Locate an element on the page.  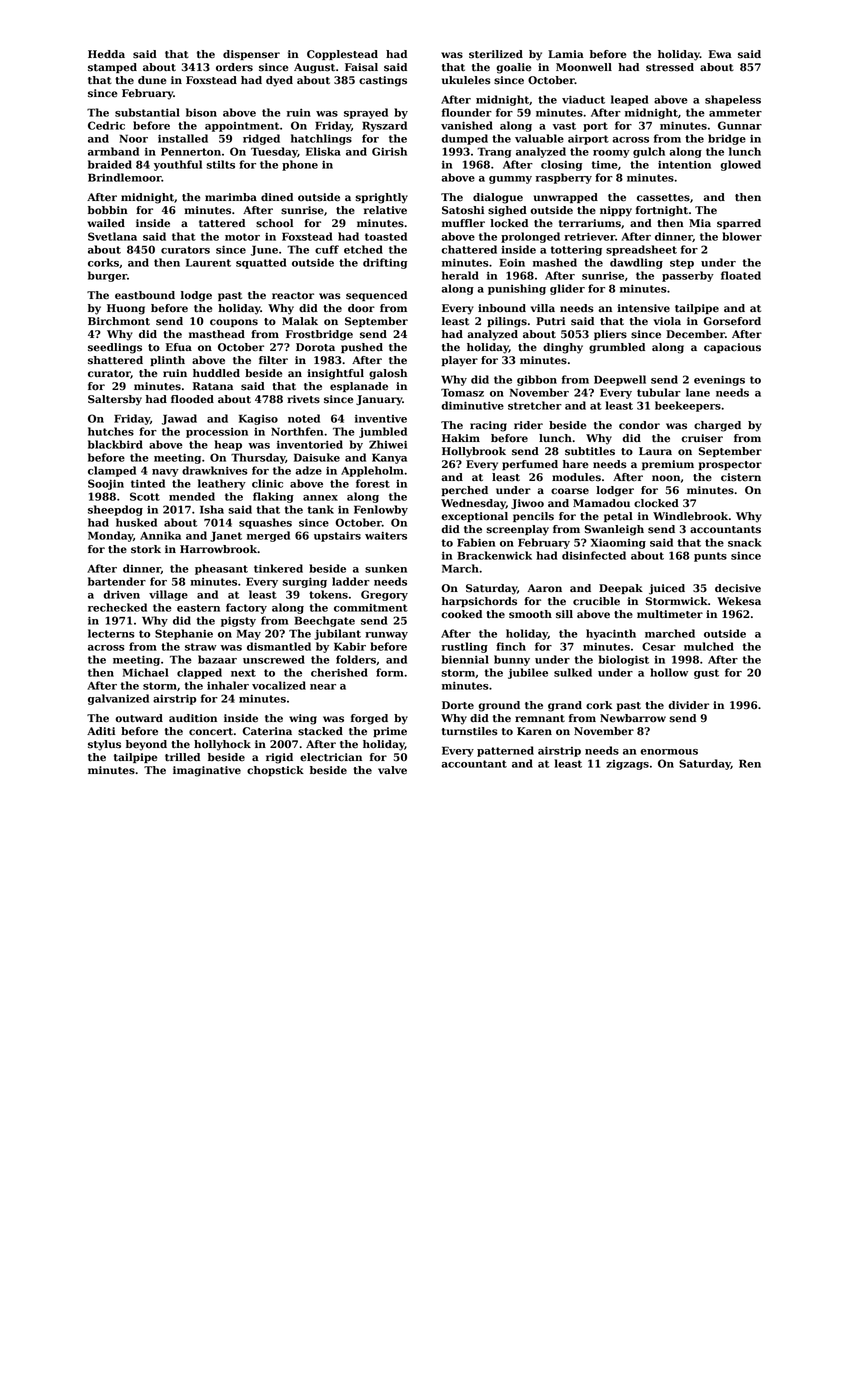
runway is located at coordinates (386, 636).
